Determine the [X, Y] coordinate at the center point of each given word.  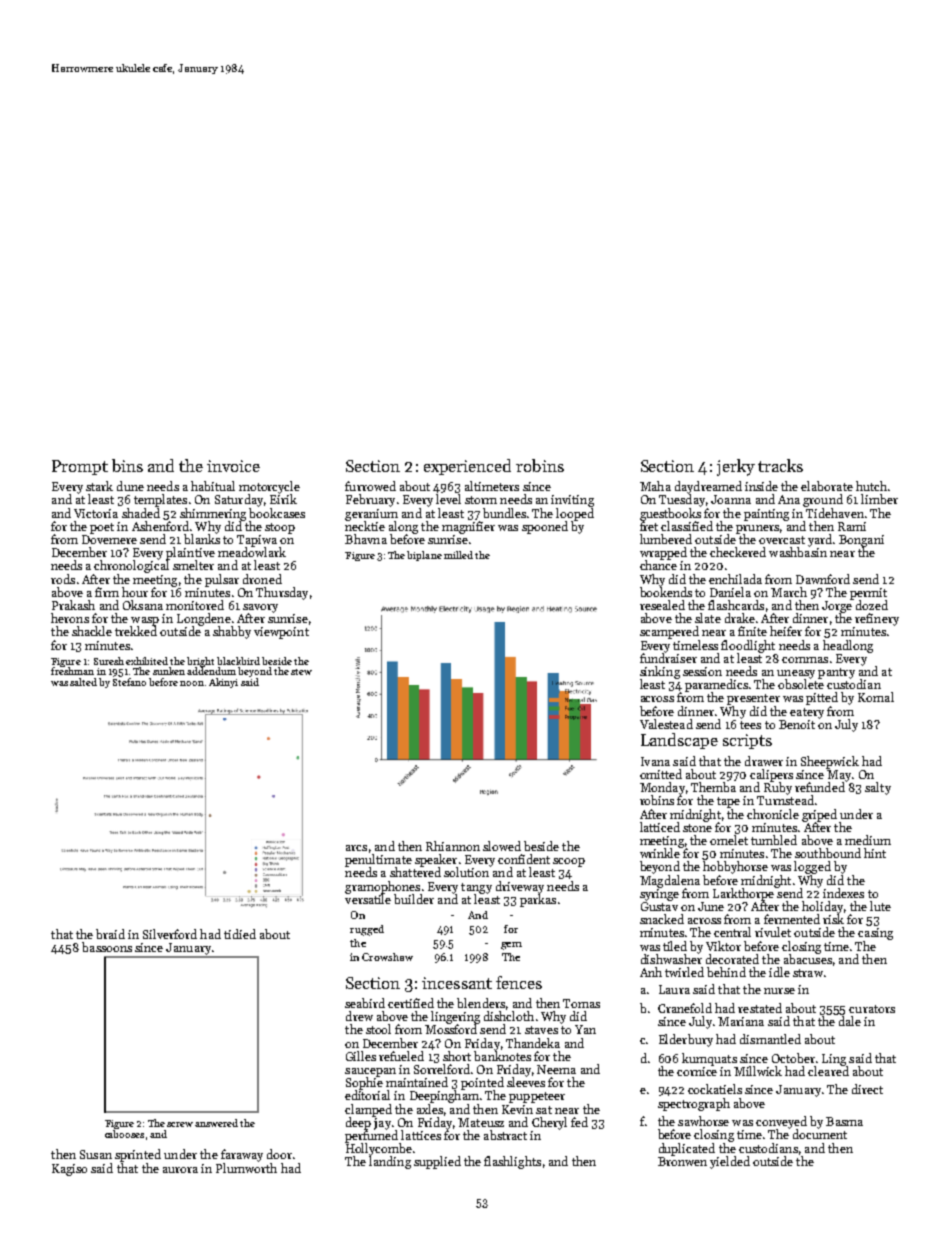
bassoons [107, 947]
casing [875, 934]
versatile [368, 899]
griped [819, 815]
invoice [233, 466]
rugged [367, 930]
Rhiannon [453, 846]
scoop [569, 862]
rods [63, 579]
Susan [96, 1154]
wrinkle [660, 853]
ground [823, 500]
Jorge [837, 607]
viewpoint [281, 633]
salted [83, 682]
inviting [572, 501]
